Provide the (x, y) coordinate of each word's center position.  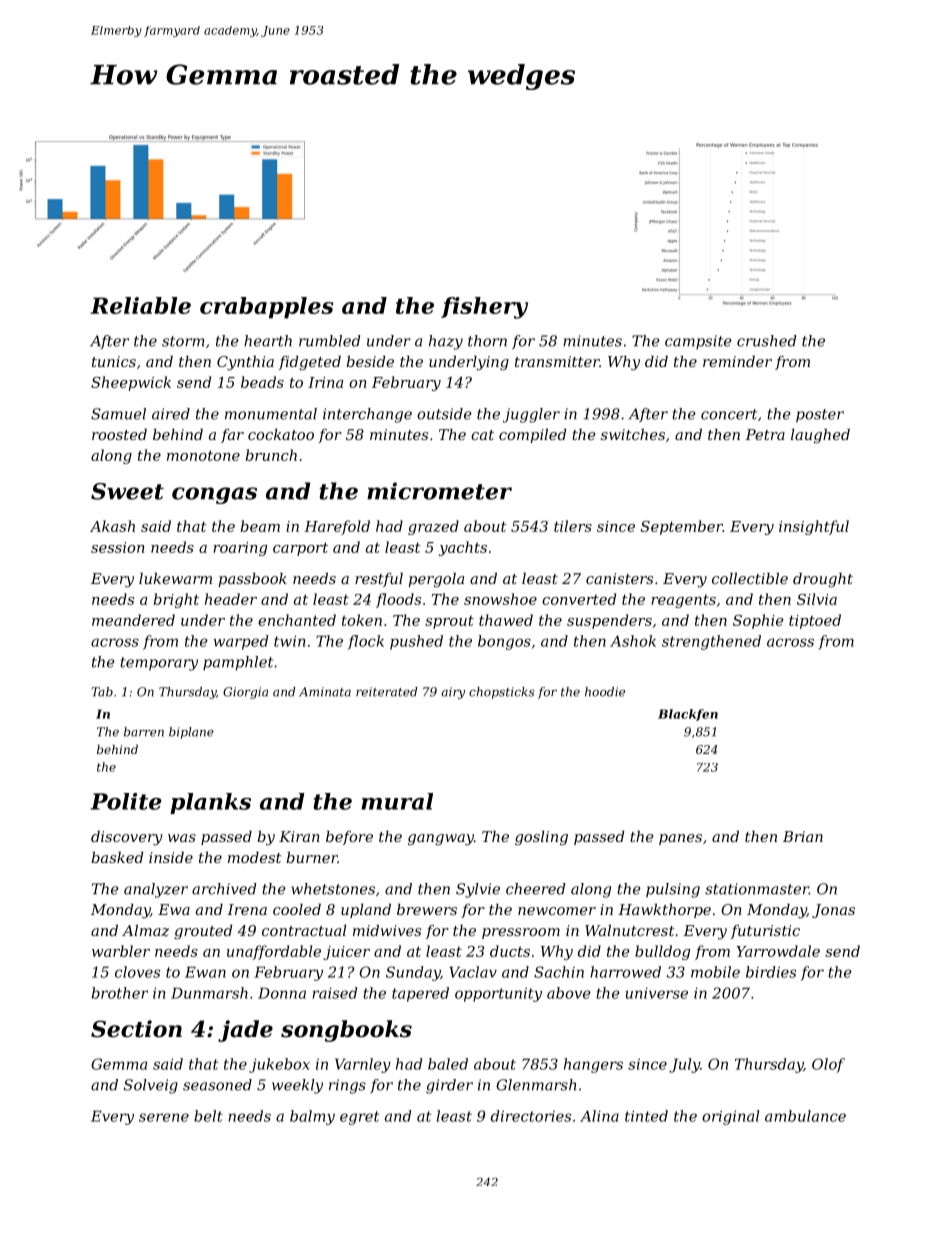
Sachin (559, 972)
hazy (446, 342)
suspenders (609, 621)
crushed (767, 341)
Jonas (833, 911)
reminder (737, 361)
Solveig (151, 1086)
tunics (114, 361)
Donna (282, 993)
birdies (771, 972)
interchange (367, 415)
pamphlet (238, 663)
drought (823, 580)
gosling (541, 838)
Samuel (118, 414)
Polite (126, 801)
